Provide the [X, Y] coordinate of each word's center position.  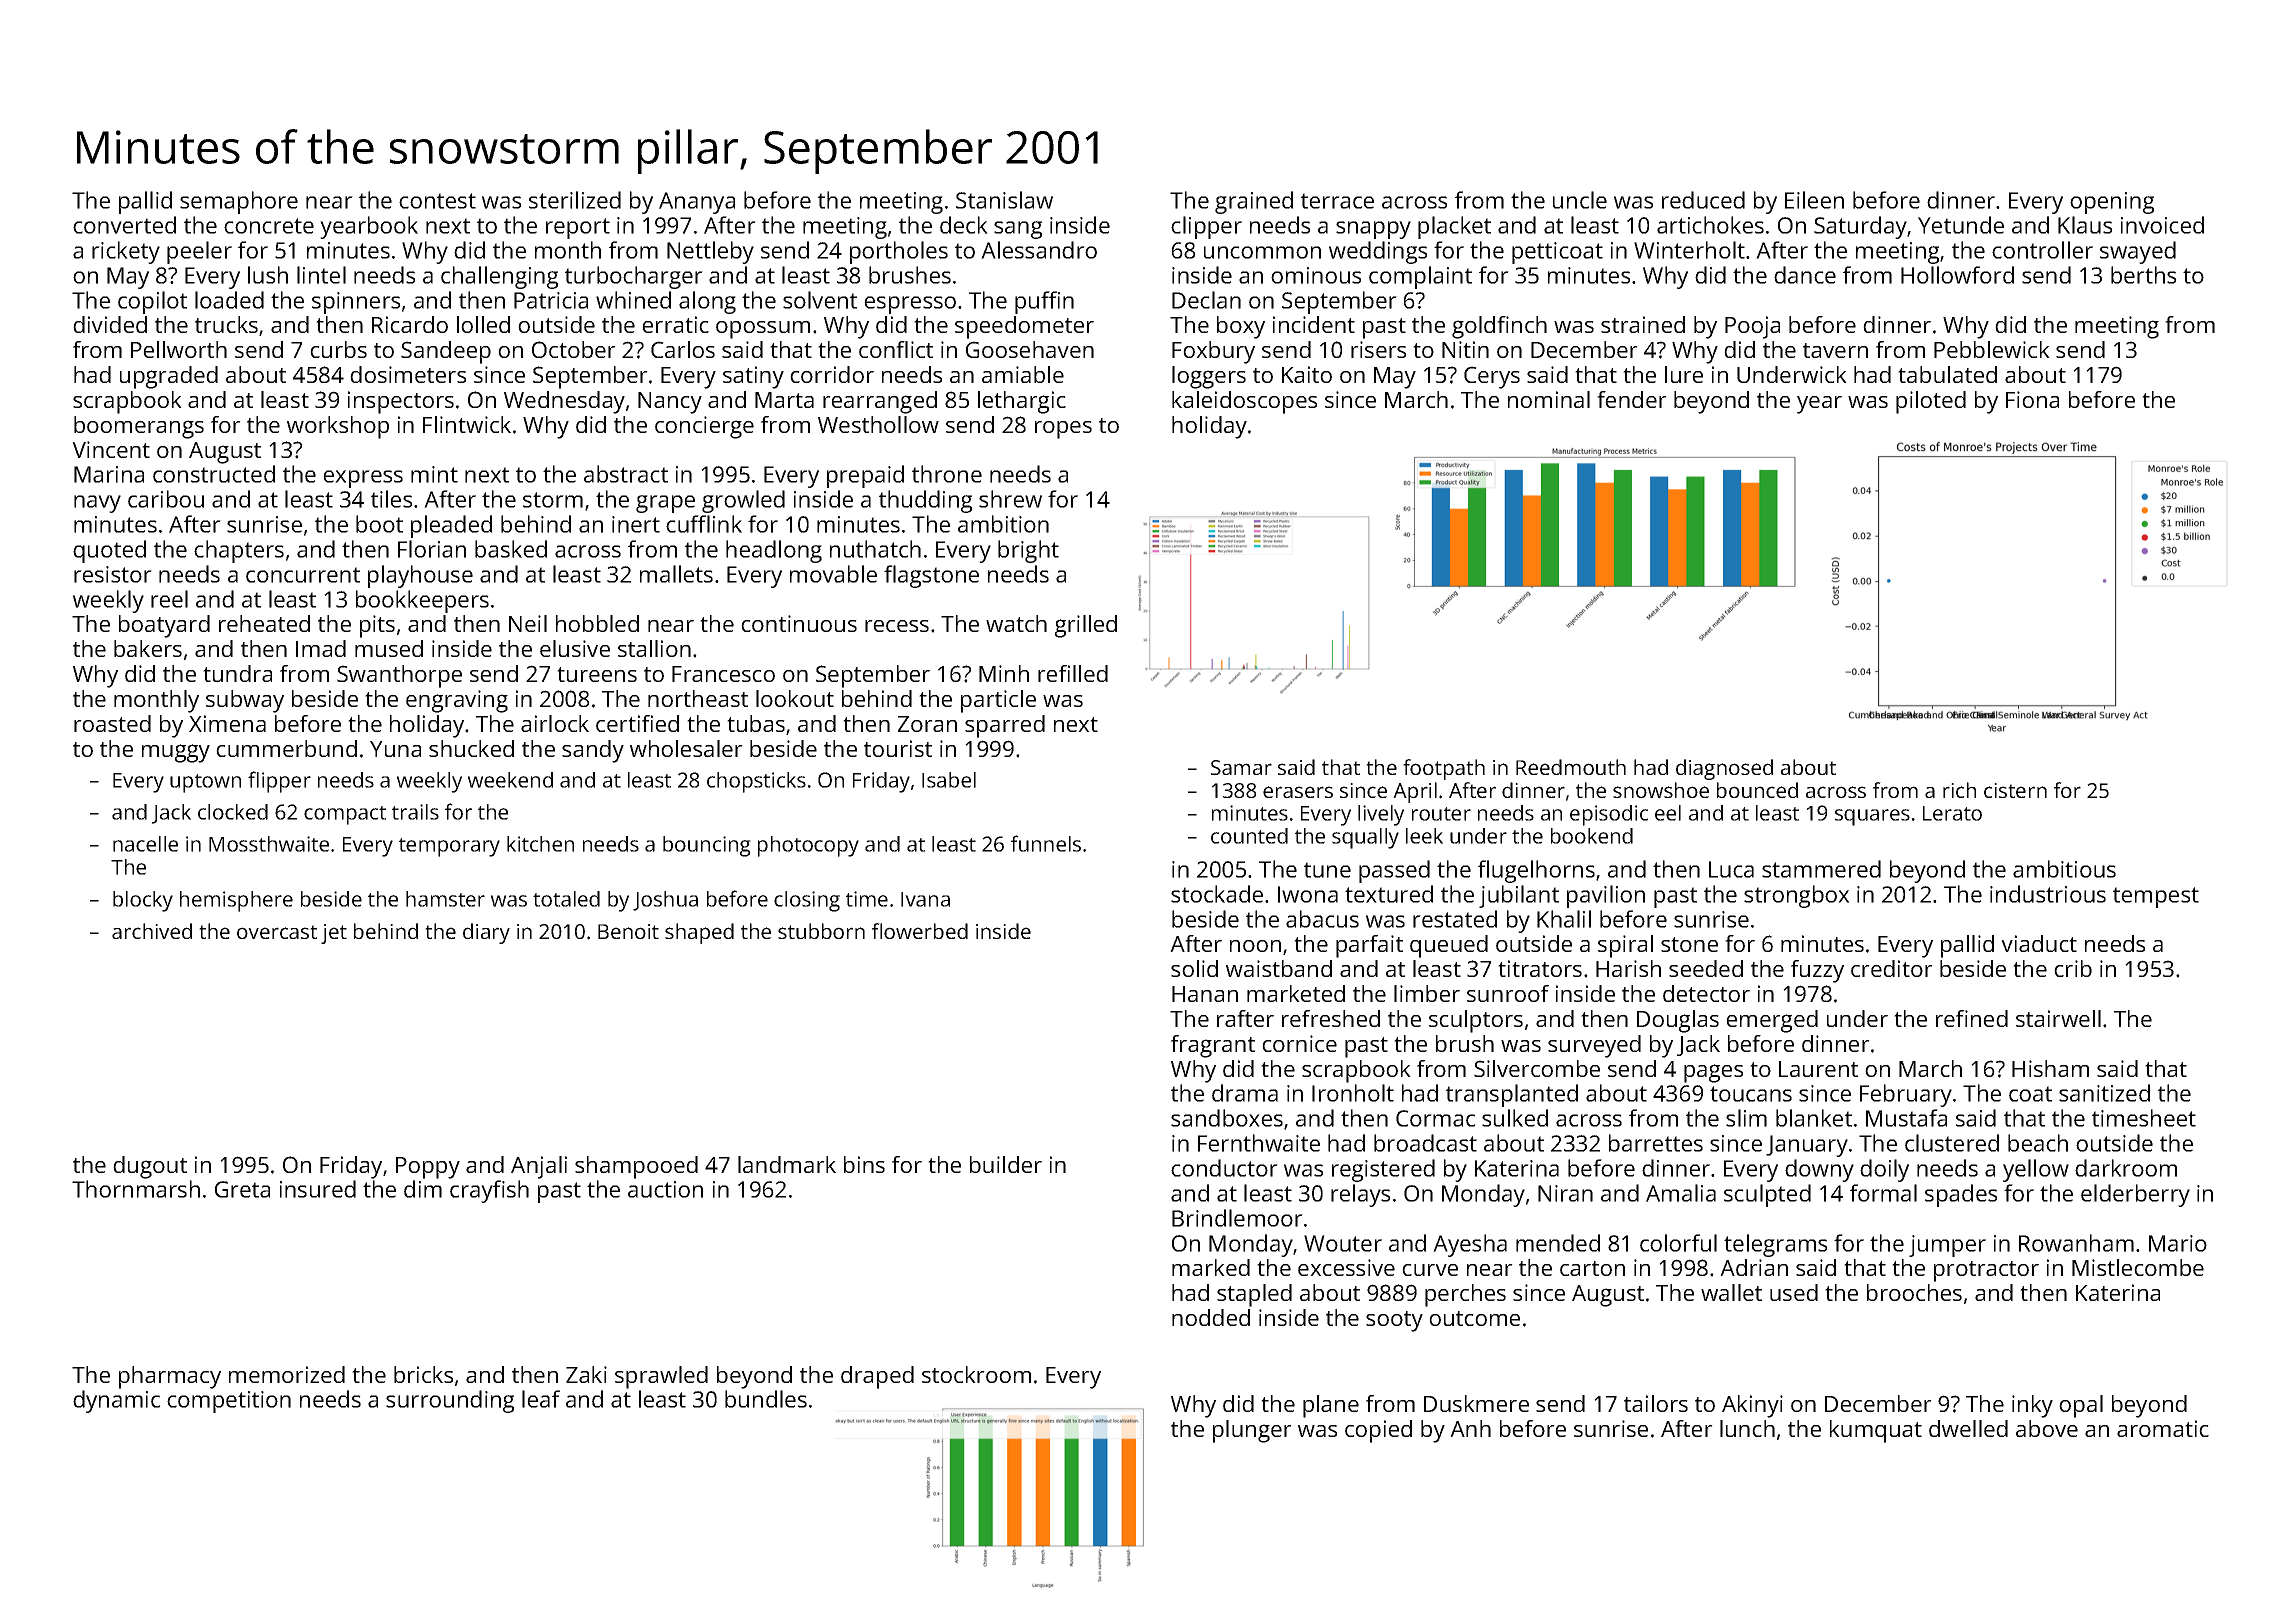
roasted [112, 723]
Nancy [670, 403]
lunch [1747, 1428]
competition [229, 1402]
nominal [1549, 399]
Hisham [2050, 1068]
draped [877, 1377]
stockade [1217, 894]
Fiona [2032, 399]
